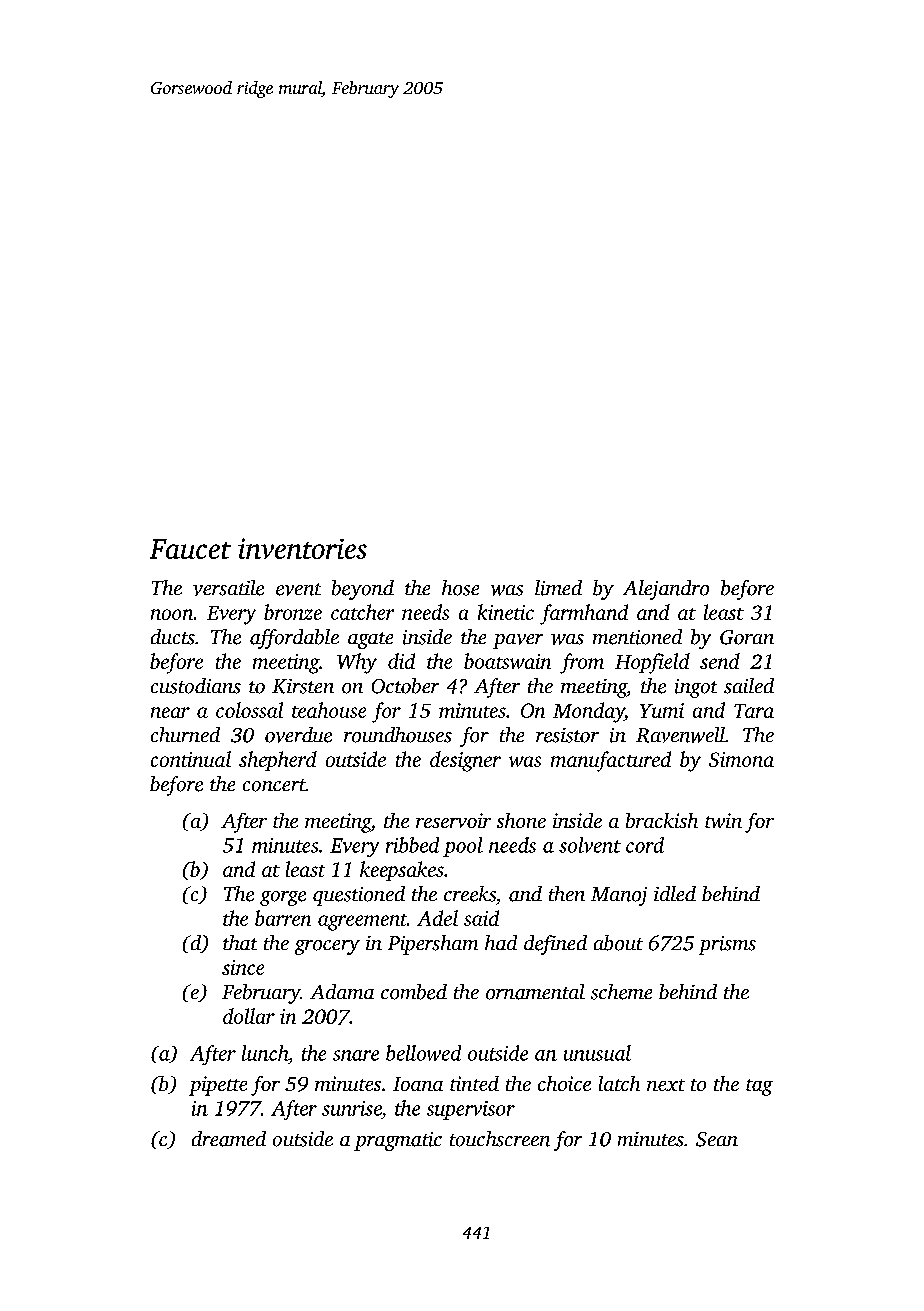  I want to click on limed, so click(558, 588).
